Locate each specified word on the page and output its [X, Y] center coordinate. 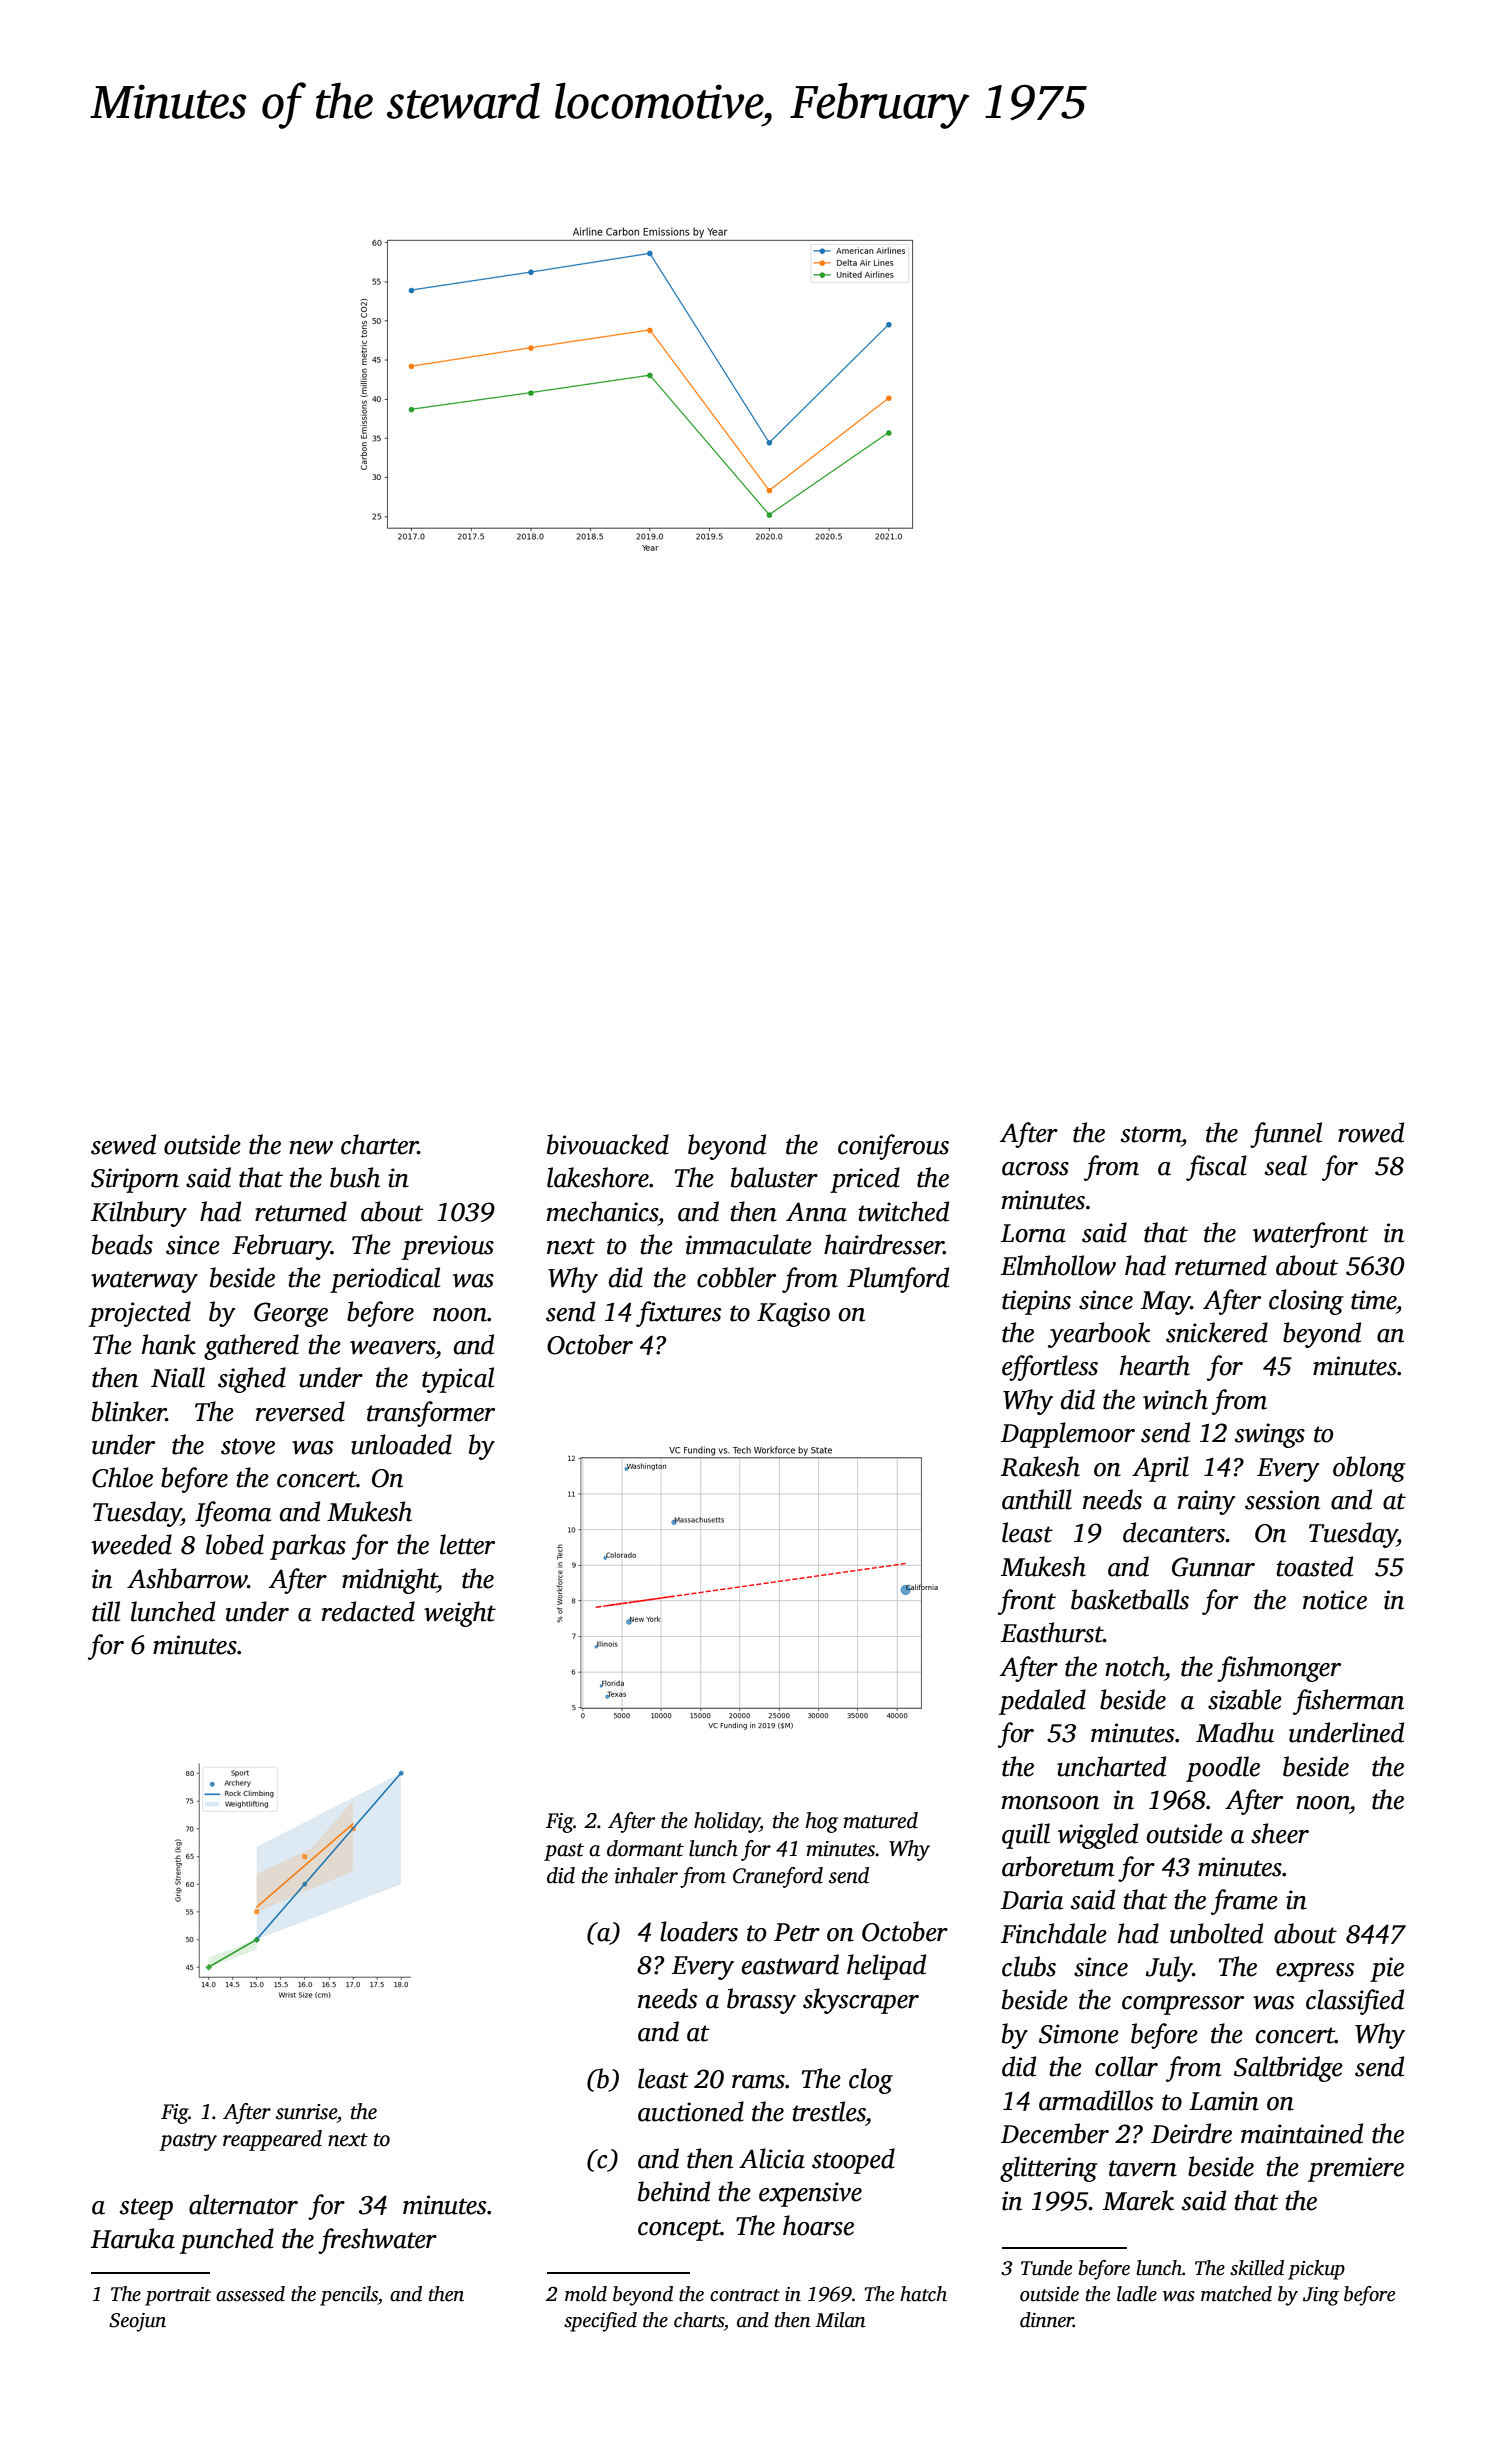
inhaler [646, 1875]
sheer [1280, 1833]
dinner [1047, 2320]
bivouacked [608, 1144]
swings [1270, 1435]
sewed [123, 1144]
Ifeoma [233, 1514]
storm [1151, 1134]
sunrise [306, 2112]
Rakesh [1040, 1466]
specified [600, 2322]
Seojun [137, 2322]
